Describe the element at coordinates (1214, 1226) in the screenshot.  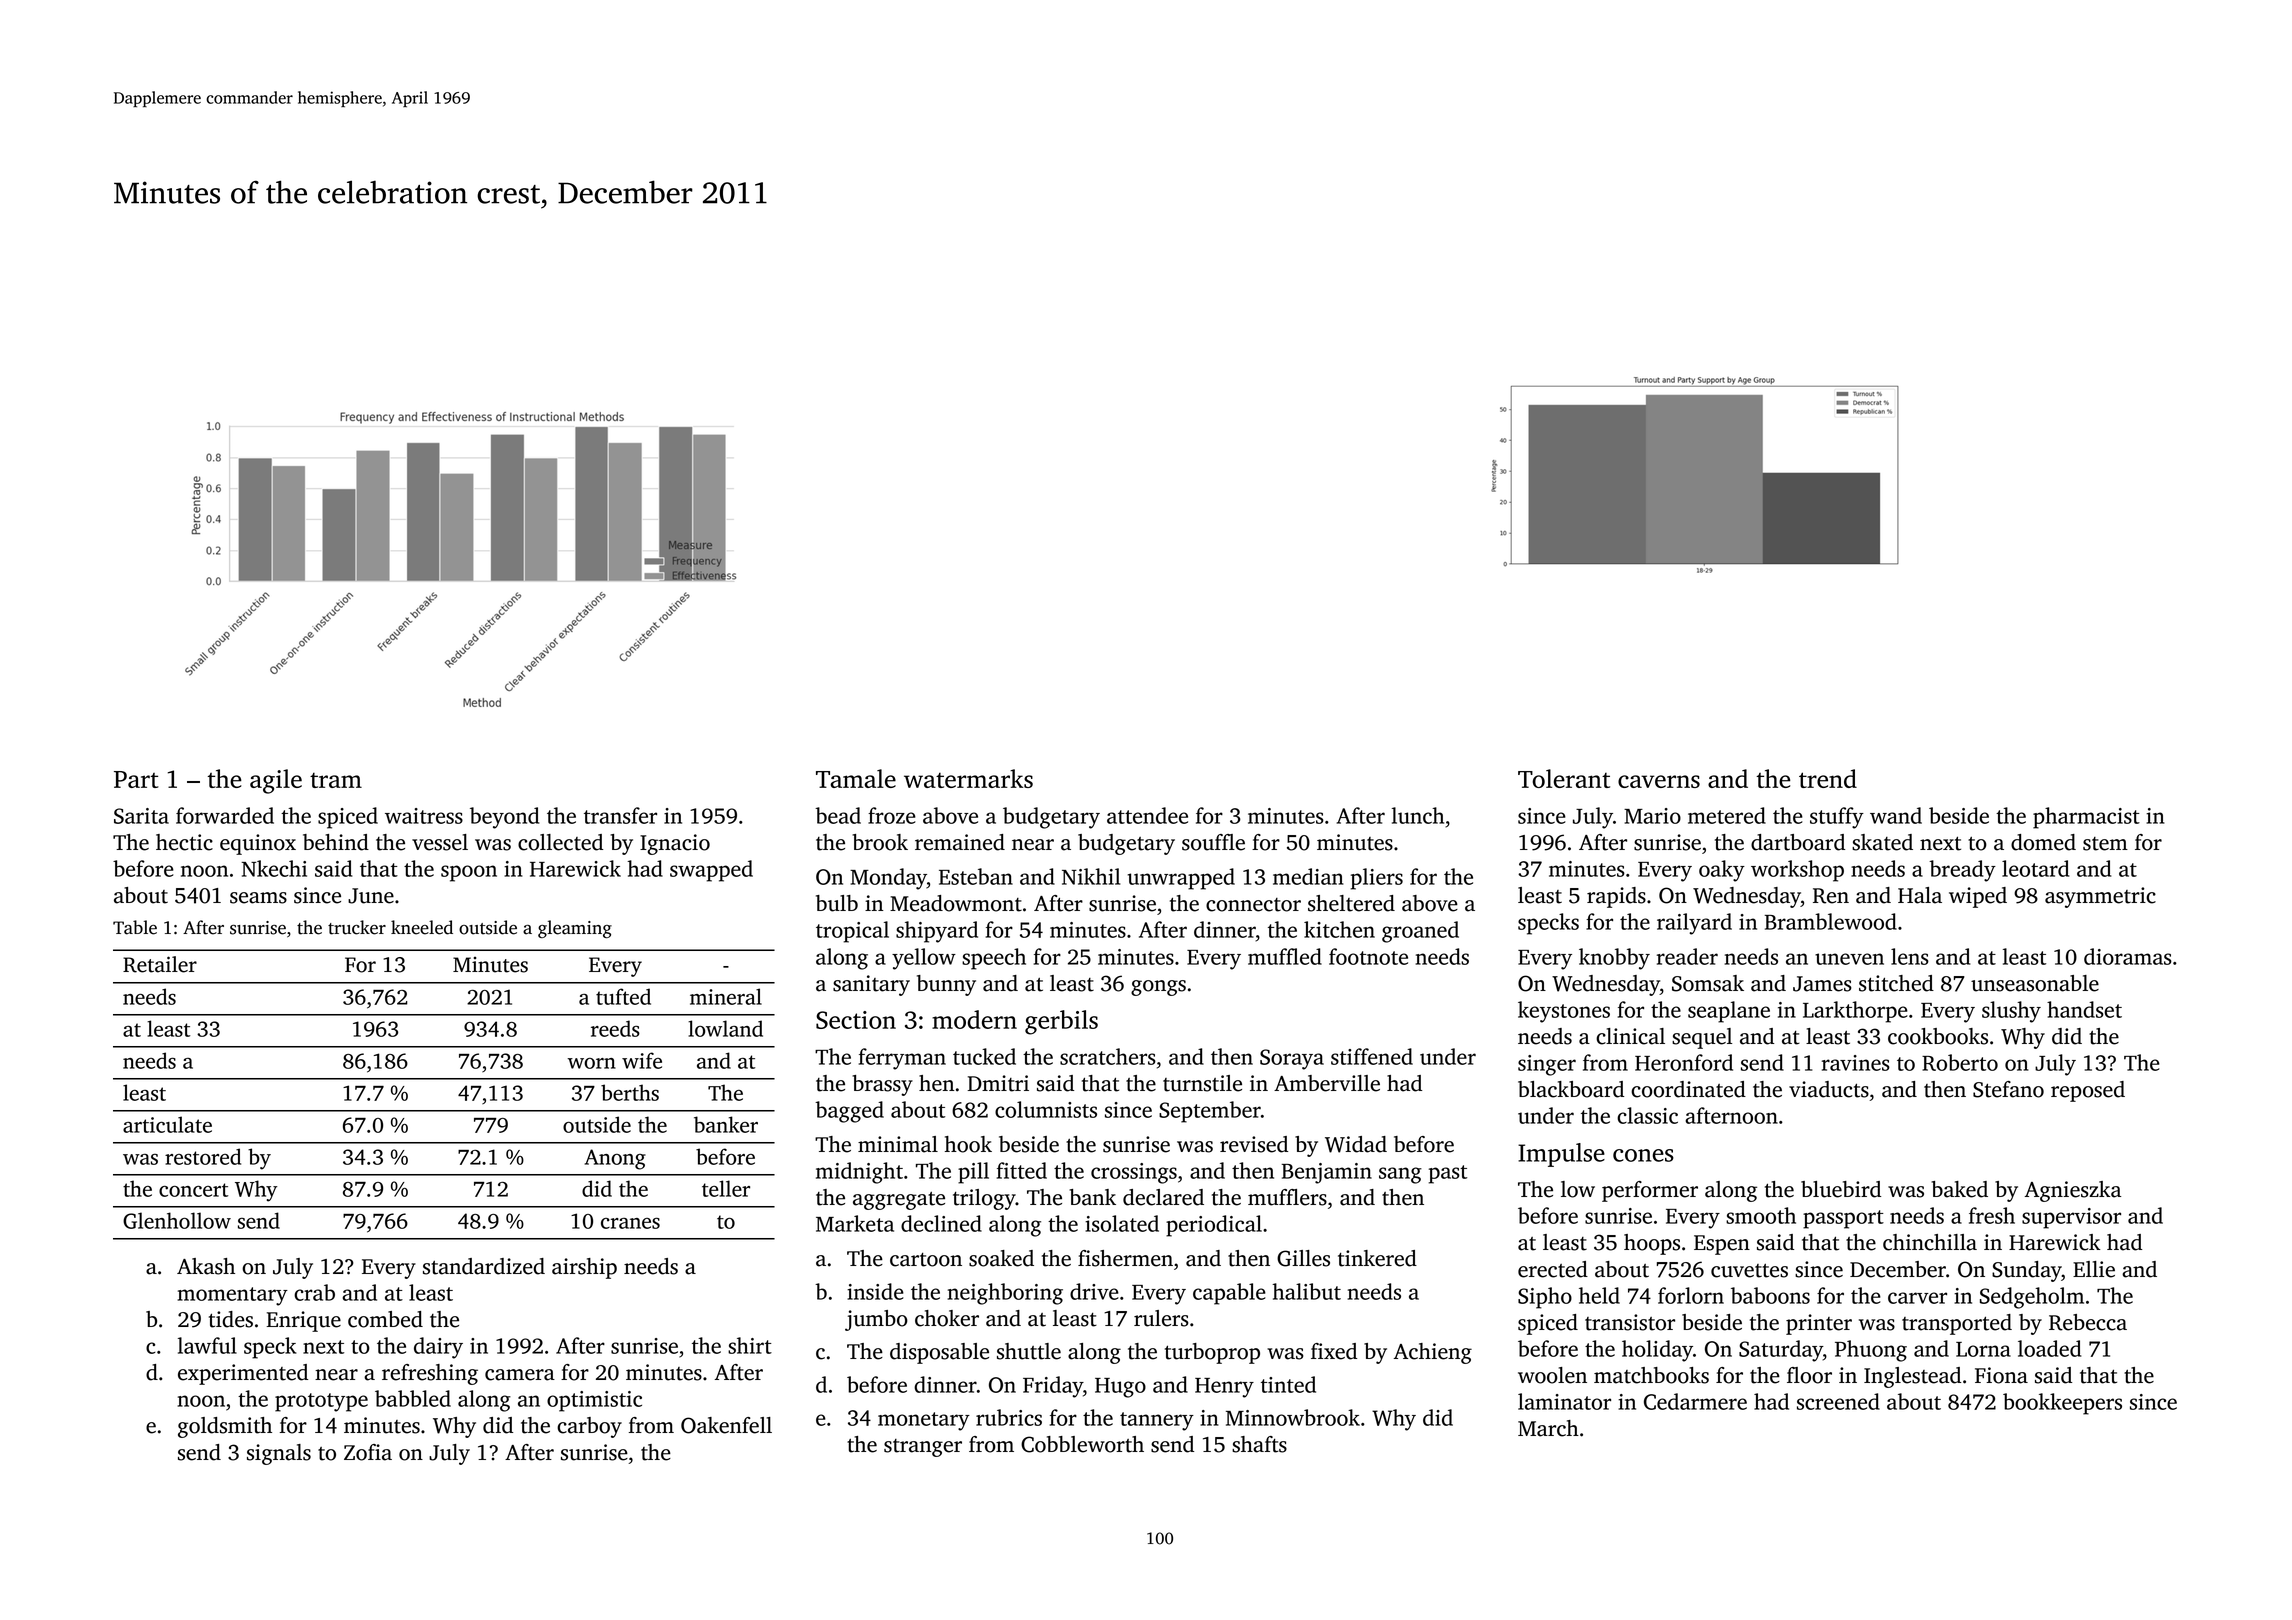
I see `periodical` at that location.
